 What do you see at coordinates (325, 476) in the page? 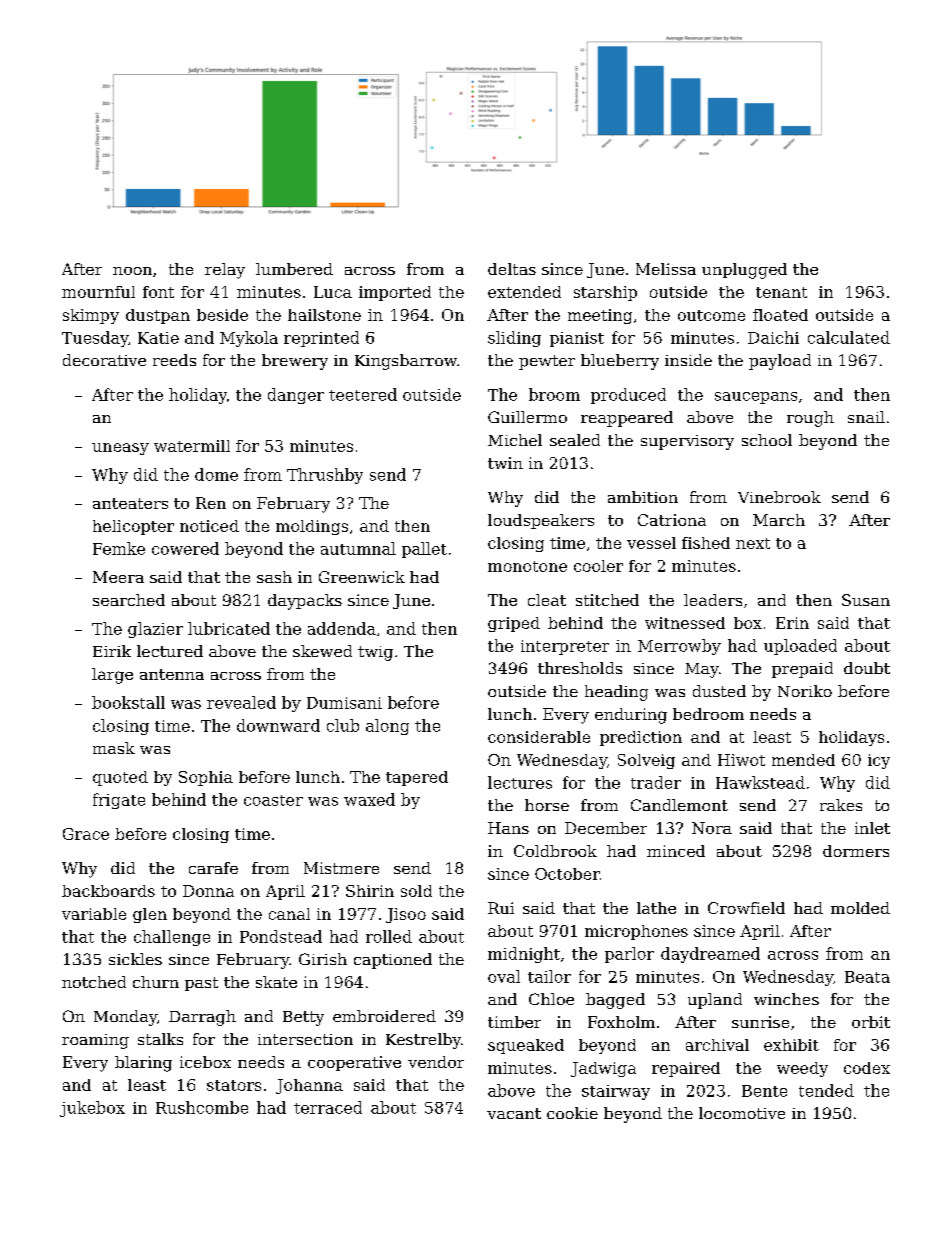
I see `Thrushby` at bounding box center [325, 476].
